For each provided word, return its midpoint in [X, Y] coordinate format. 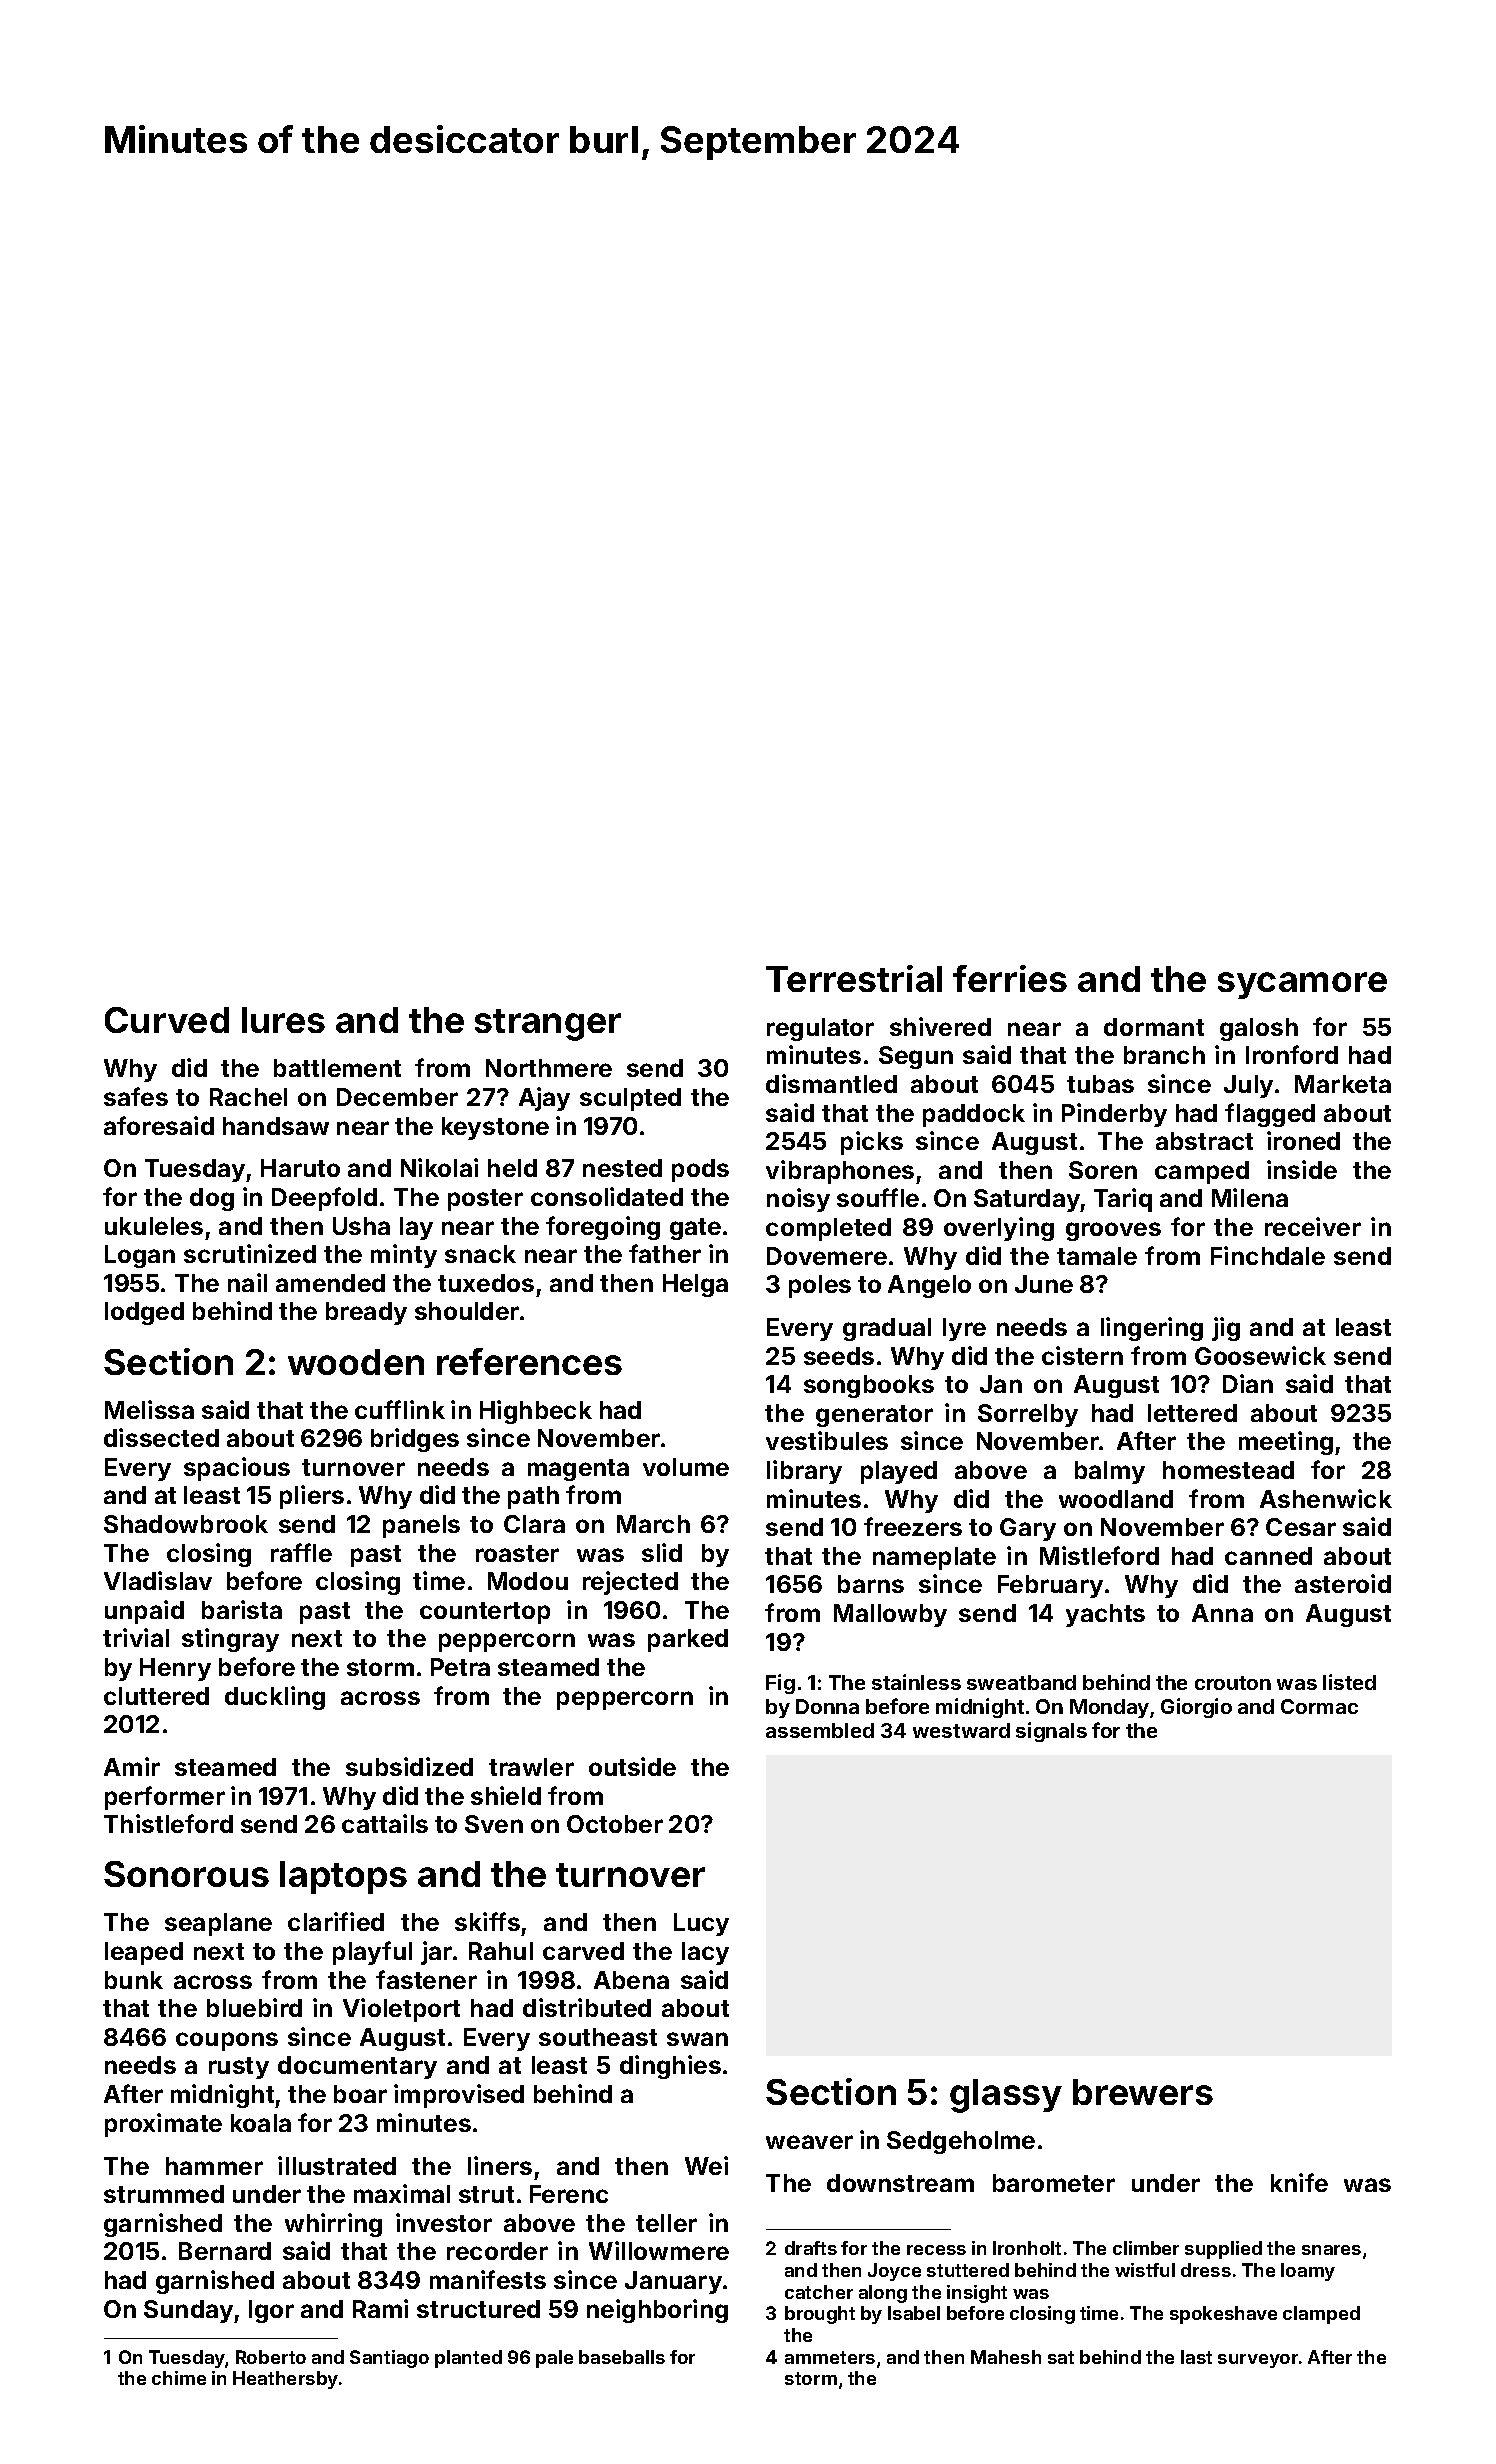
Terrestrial [854, 978]
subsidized [409, 1766]
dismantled [831, 1083]
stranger [548, 1025]
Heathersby [285, 2380]
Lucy [701, 1924]
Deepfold [324, 1199]
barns [871, 1584]
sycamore [1302, 985]
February [1050, 1586]
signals [1051, 1732]
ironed [1303, 1140]
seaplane [218, 1924]
